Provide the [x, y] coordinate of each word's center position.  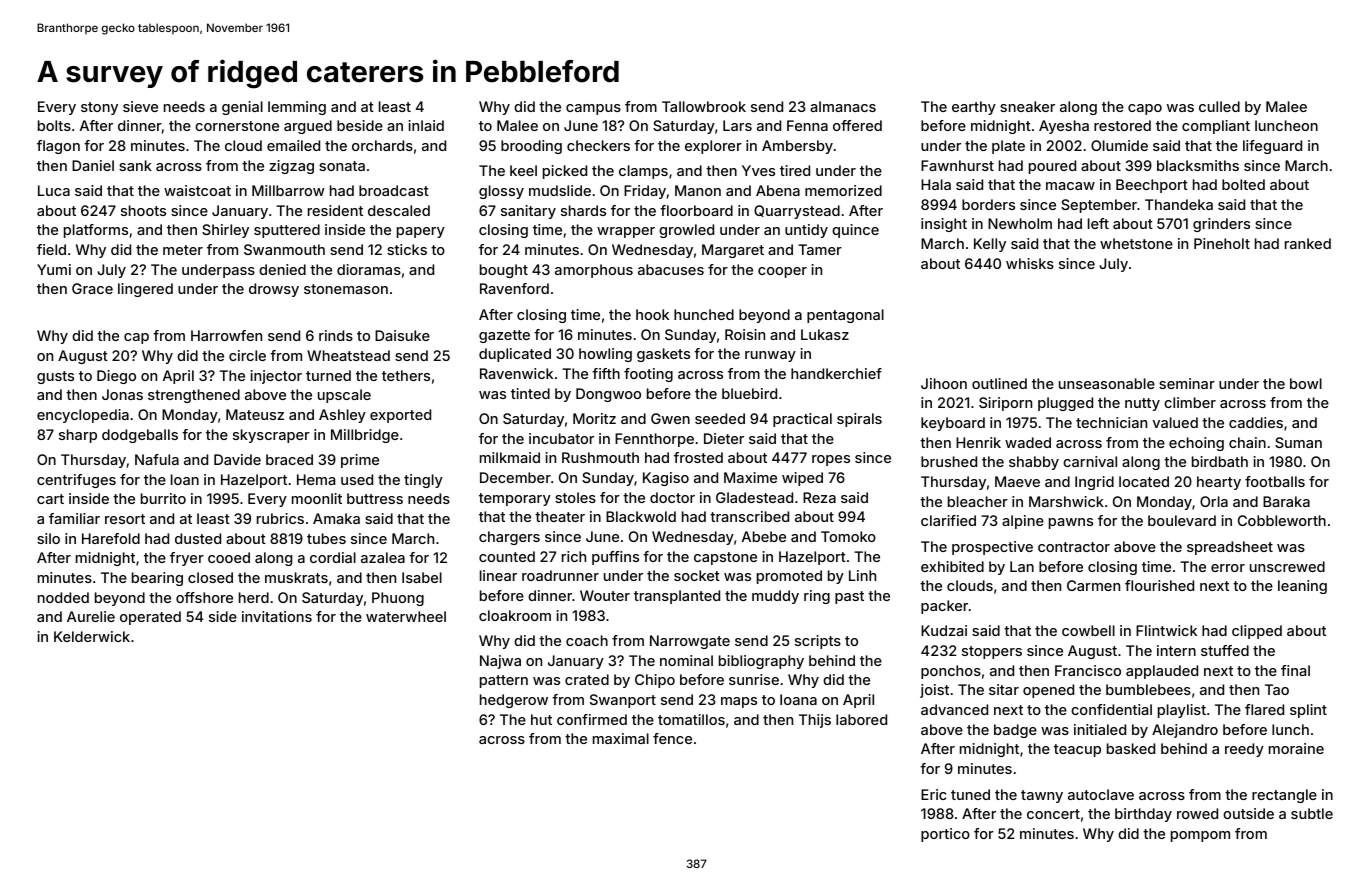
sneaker [1027, 106]
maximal [621, 738]
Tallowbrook [704, 106]
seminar [1187, 383]
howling [605, 355]
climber [1190, 402]
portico [945, 835]
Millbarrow [288, 190]
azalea [383, 557]
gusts [55, 377]
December [515, 477]
